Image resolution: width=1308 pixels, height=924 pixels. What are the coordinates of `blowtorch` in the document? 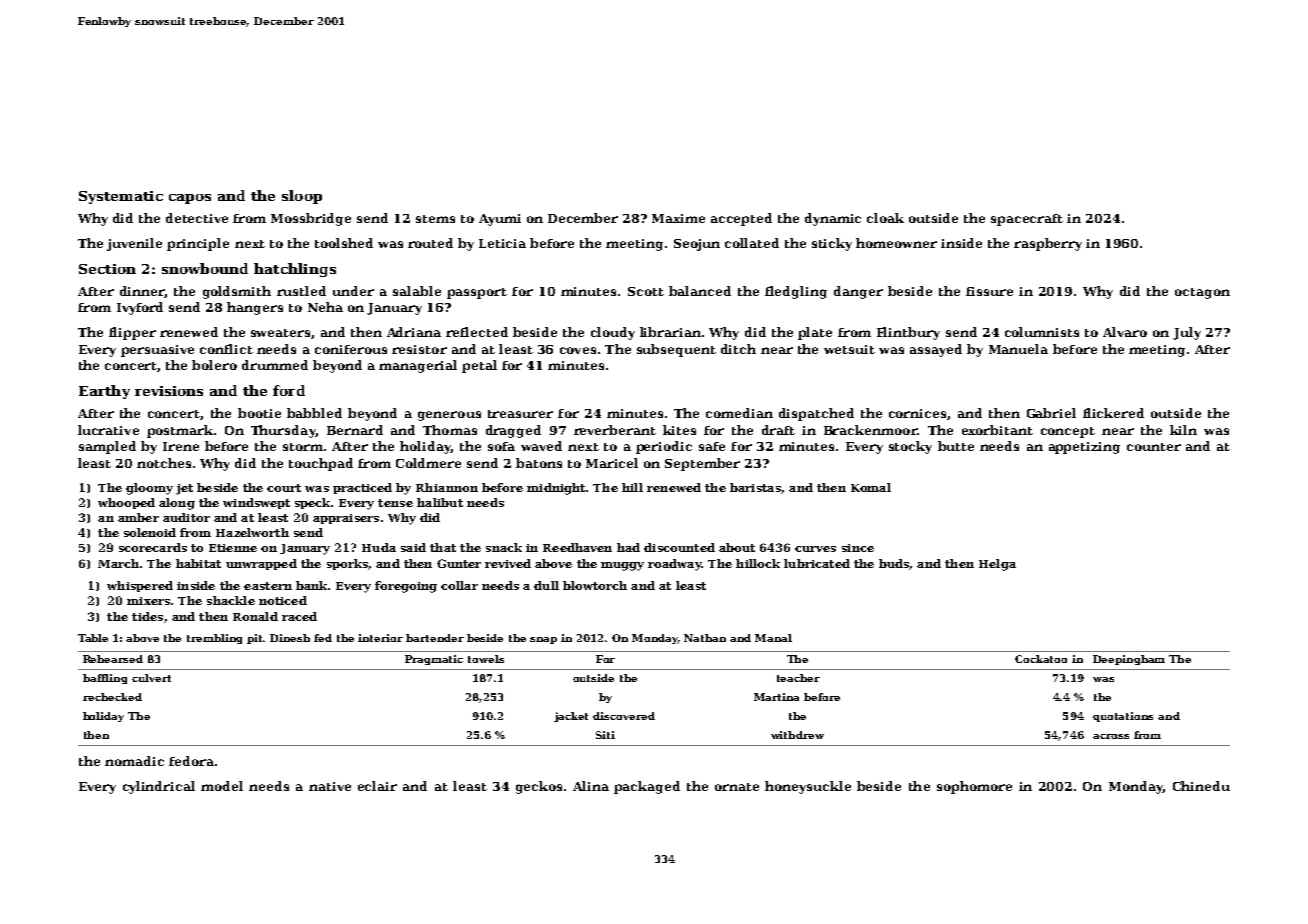 It's located at (595, 585).
